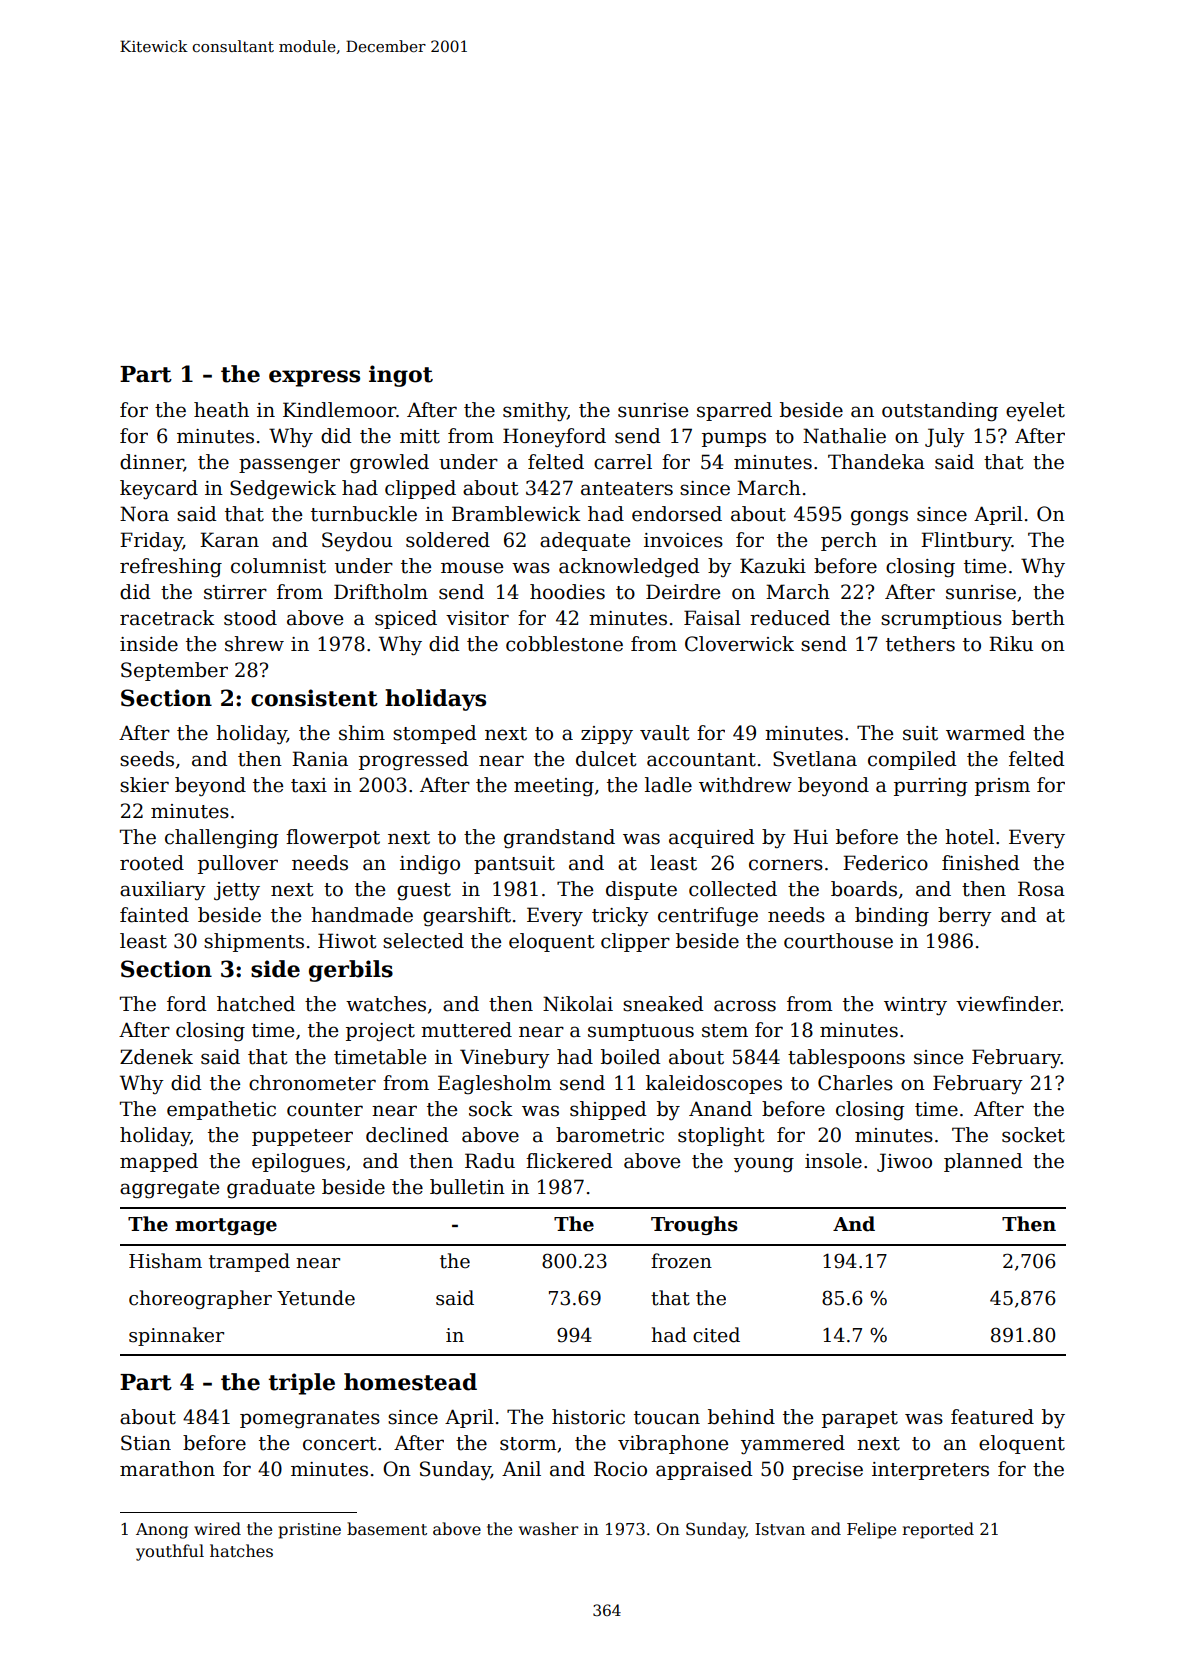  Describe the element at coordinates (663, 1004) in the document. I see `sneaked` at that location.
